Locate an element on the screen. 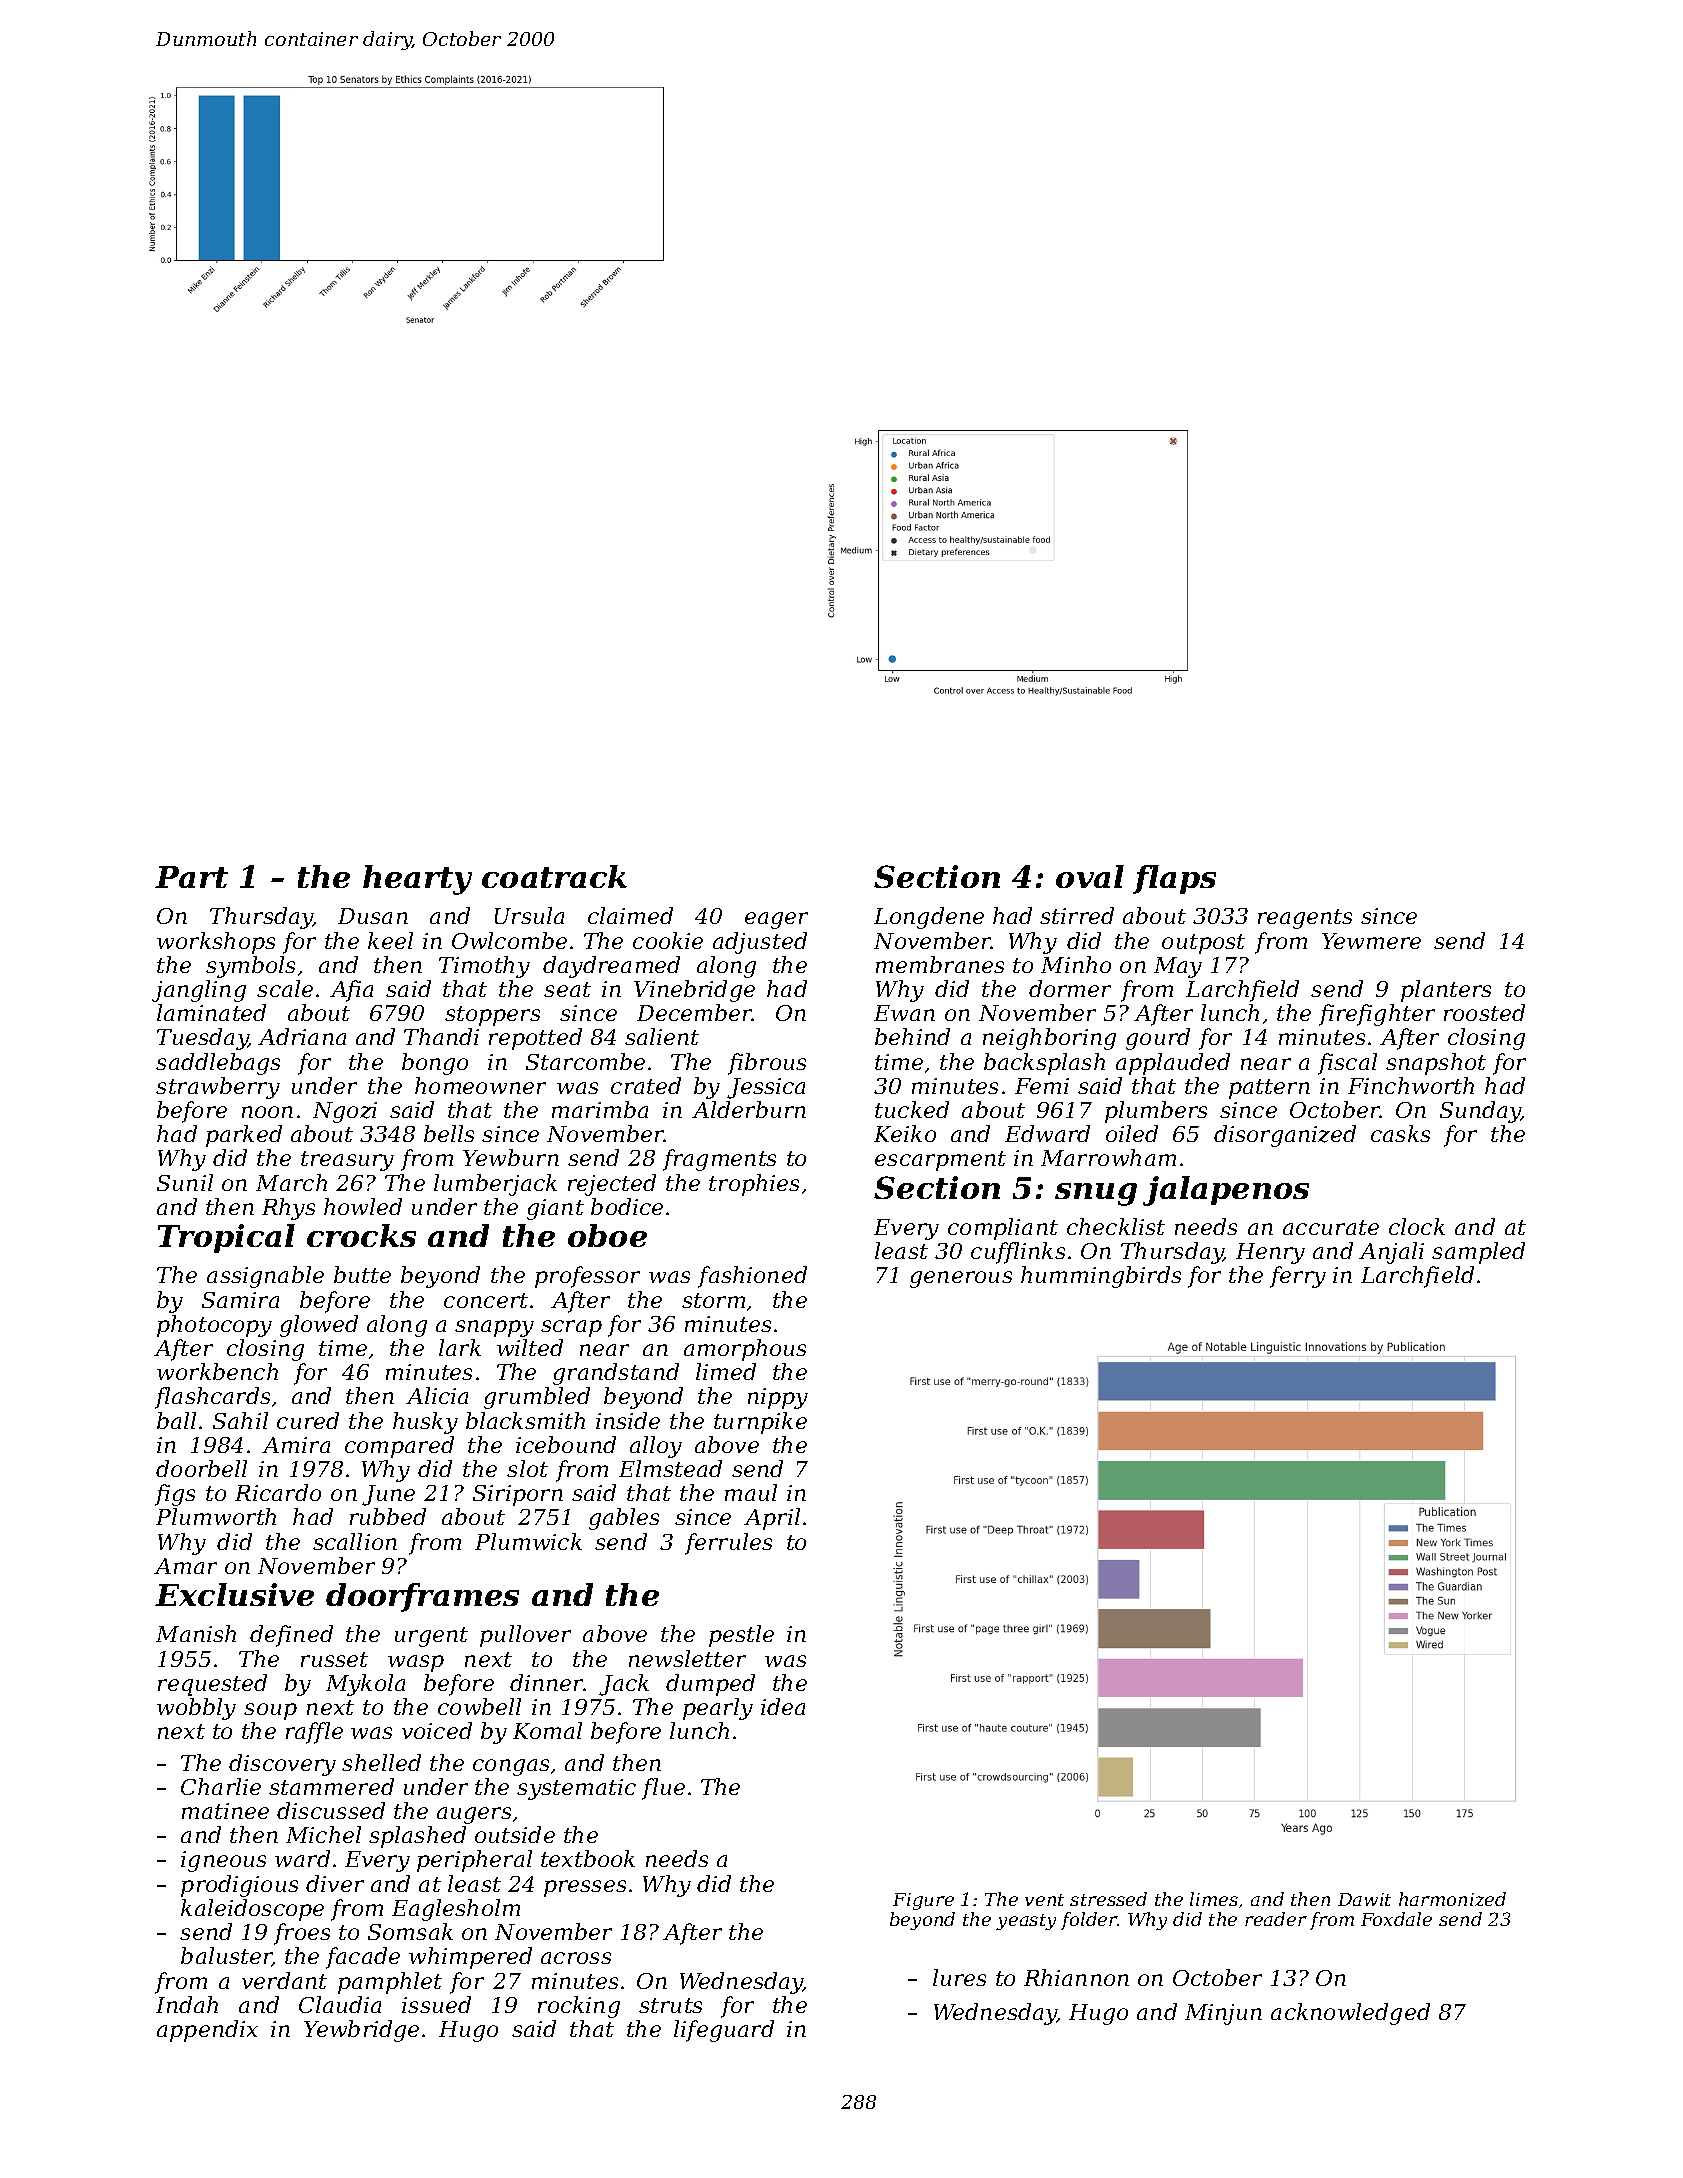  claimed is located at coordinates (630, 915).
